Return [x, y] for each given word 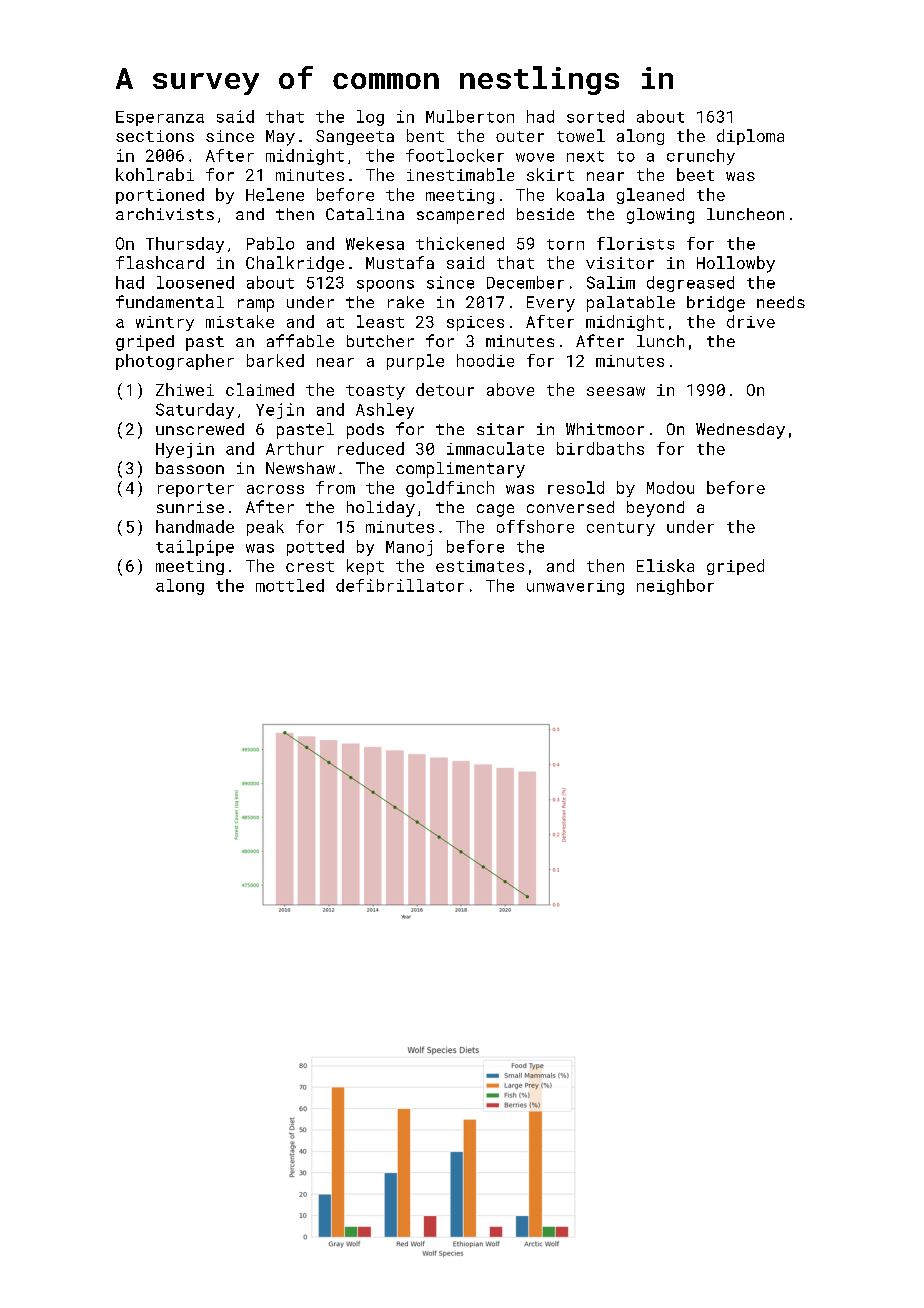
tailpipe [195, 548]
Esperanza [160, 118]
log [370, 118]
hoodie [485, 360]
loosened [195, 282]
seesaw [616, 391]
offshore [535, 526]
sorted [595, 116]
